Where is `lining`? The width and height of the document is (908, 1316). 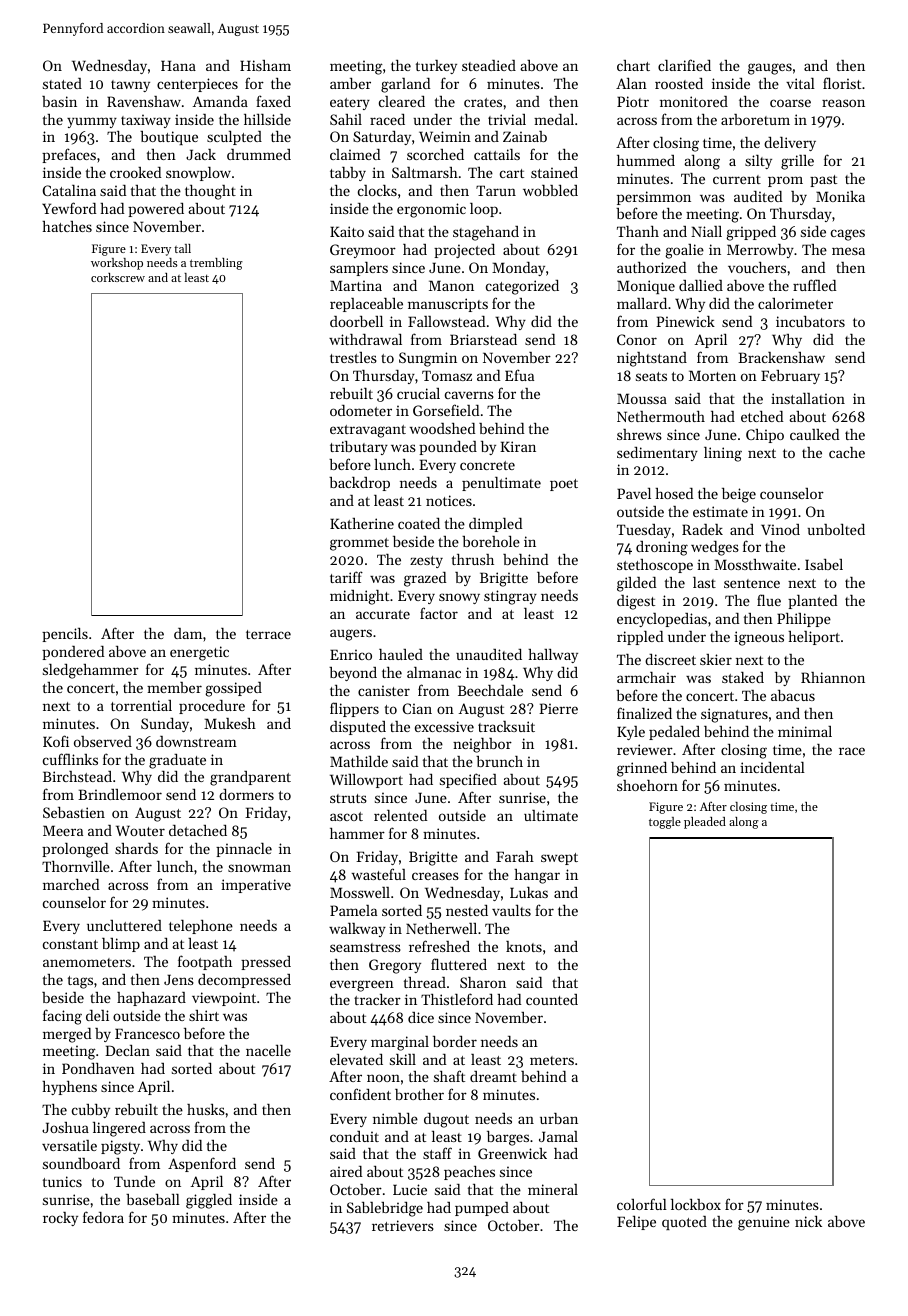
lining is located at coordinates (723, 454).
